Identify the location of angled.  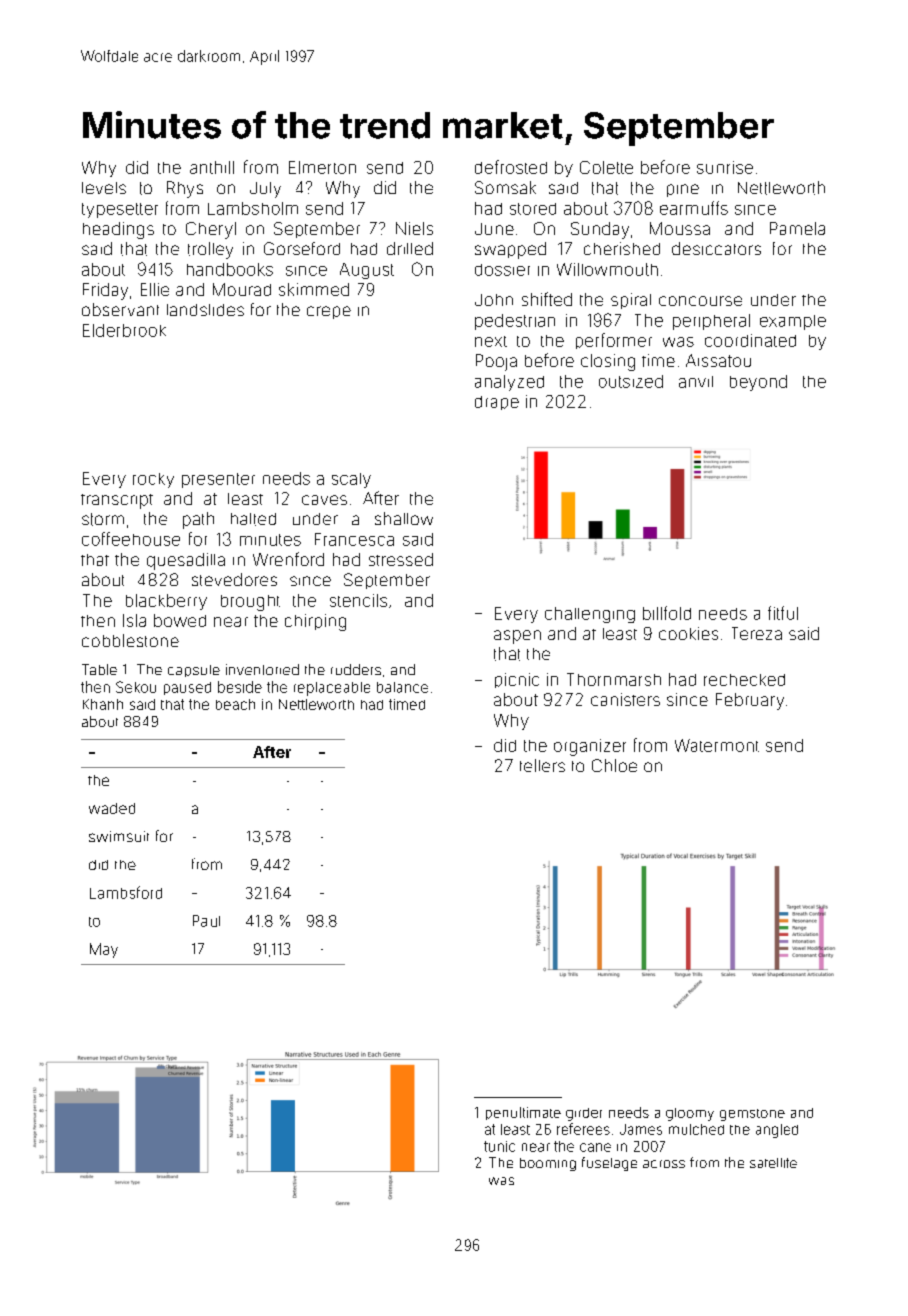
(777, 1131).
